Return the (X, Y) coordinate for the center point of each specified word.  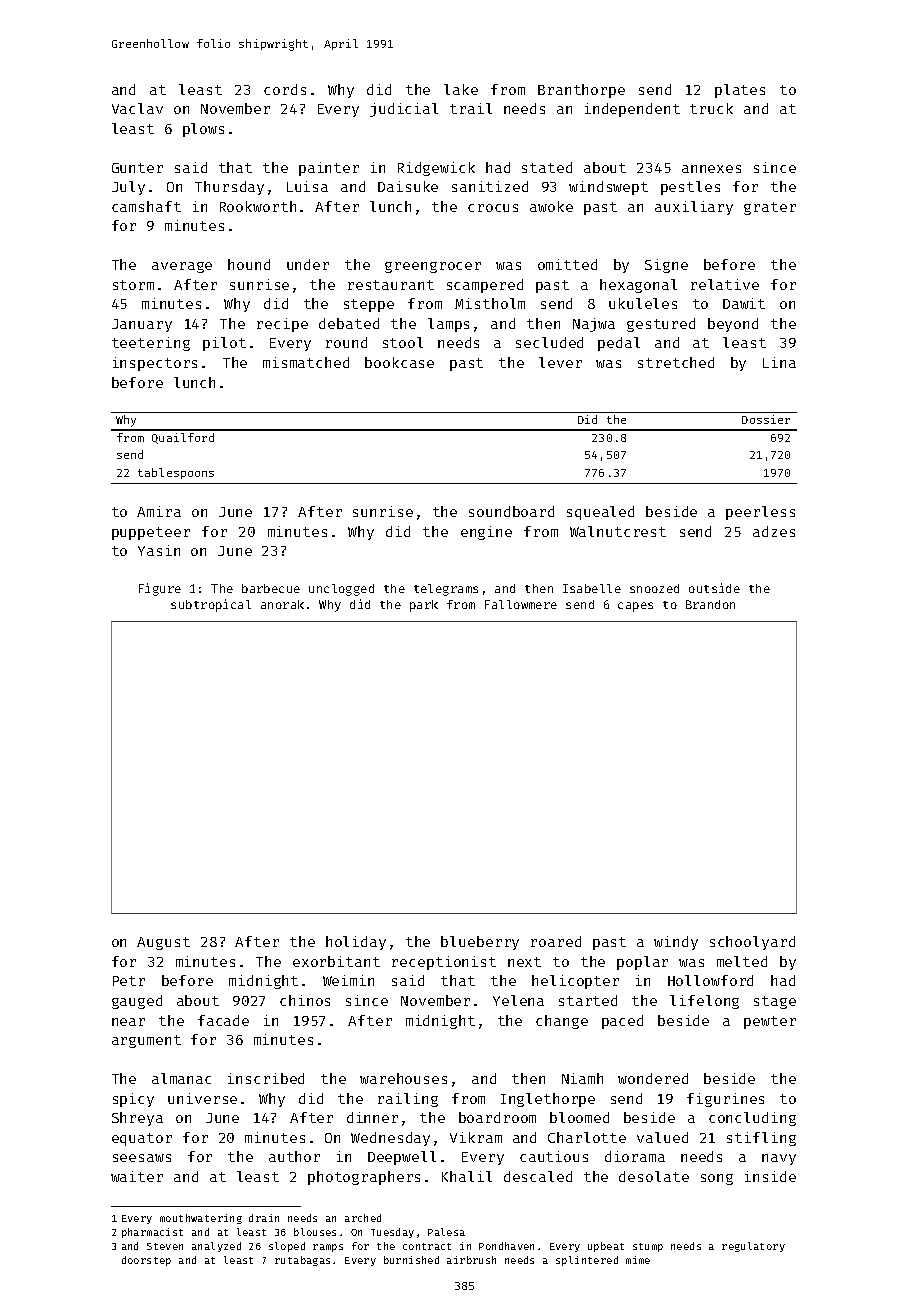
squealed (600, 513)
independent (632, 110)
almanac (181, 1078)
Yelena (518, 1000)
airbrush (471, 1260)
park (424, 606)
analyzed (216, 1247)
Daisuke (408, 186)
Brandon (710, 604)
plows (203, 130)
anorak (282, 604)
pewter (770, 1022)
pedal (619, 344)
